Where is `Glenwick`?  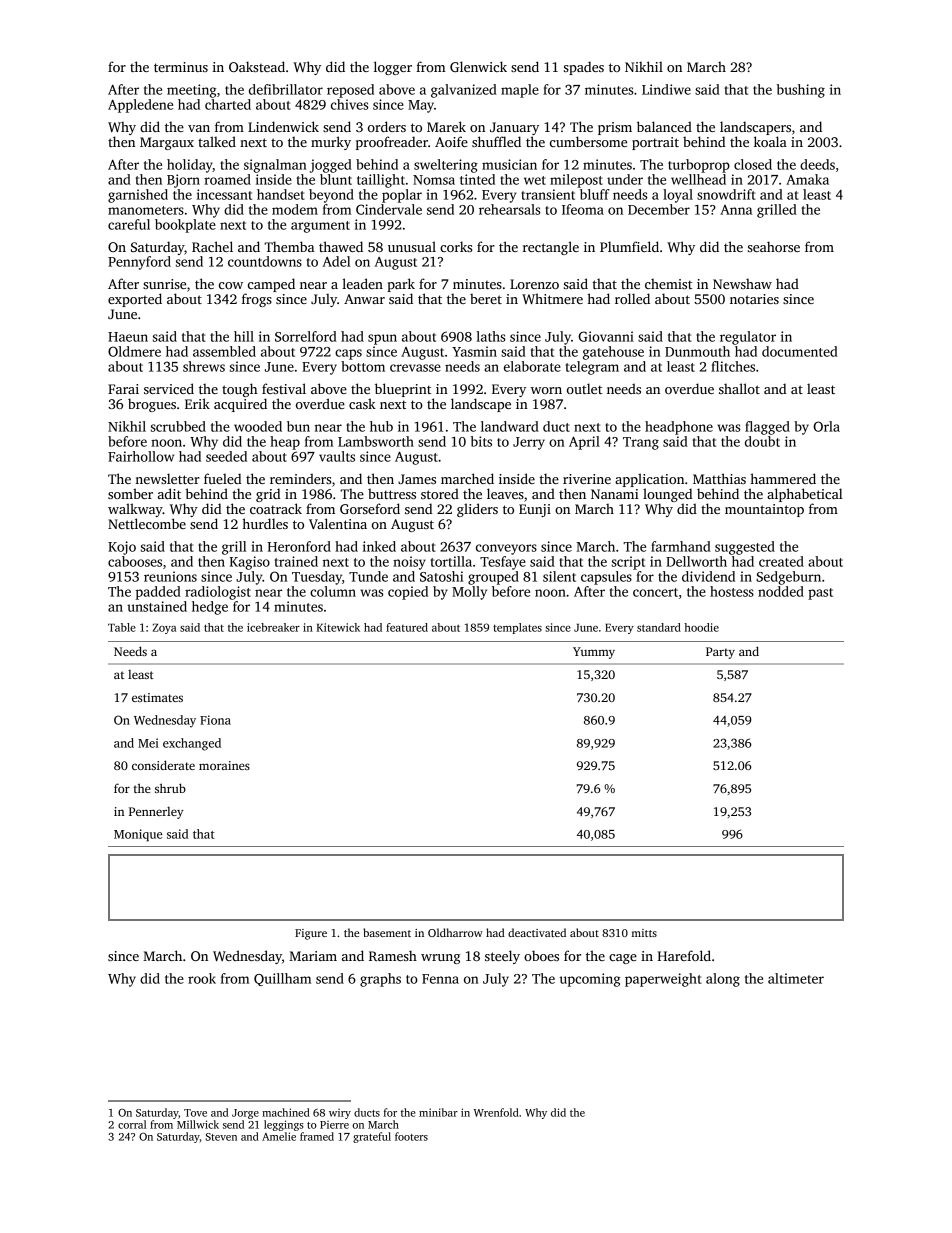
Glenwick is located at coordinates (478, 66).
